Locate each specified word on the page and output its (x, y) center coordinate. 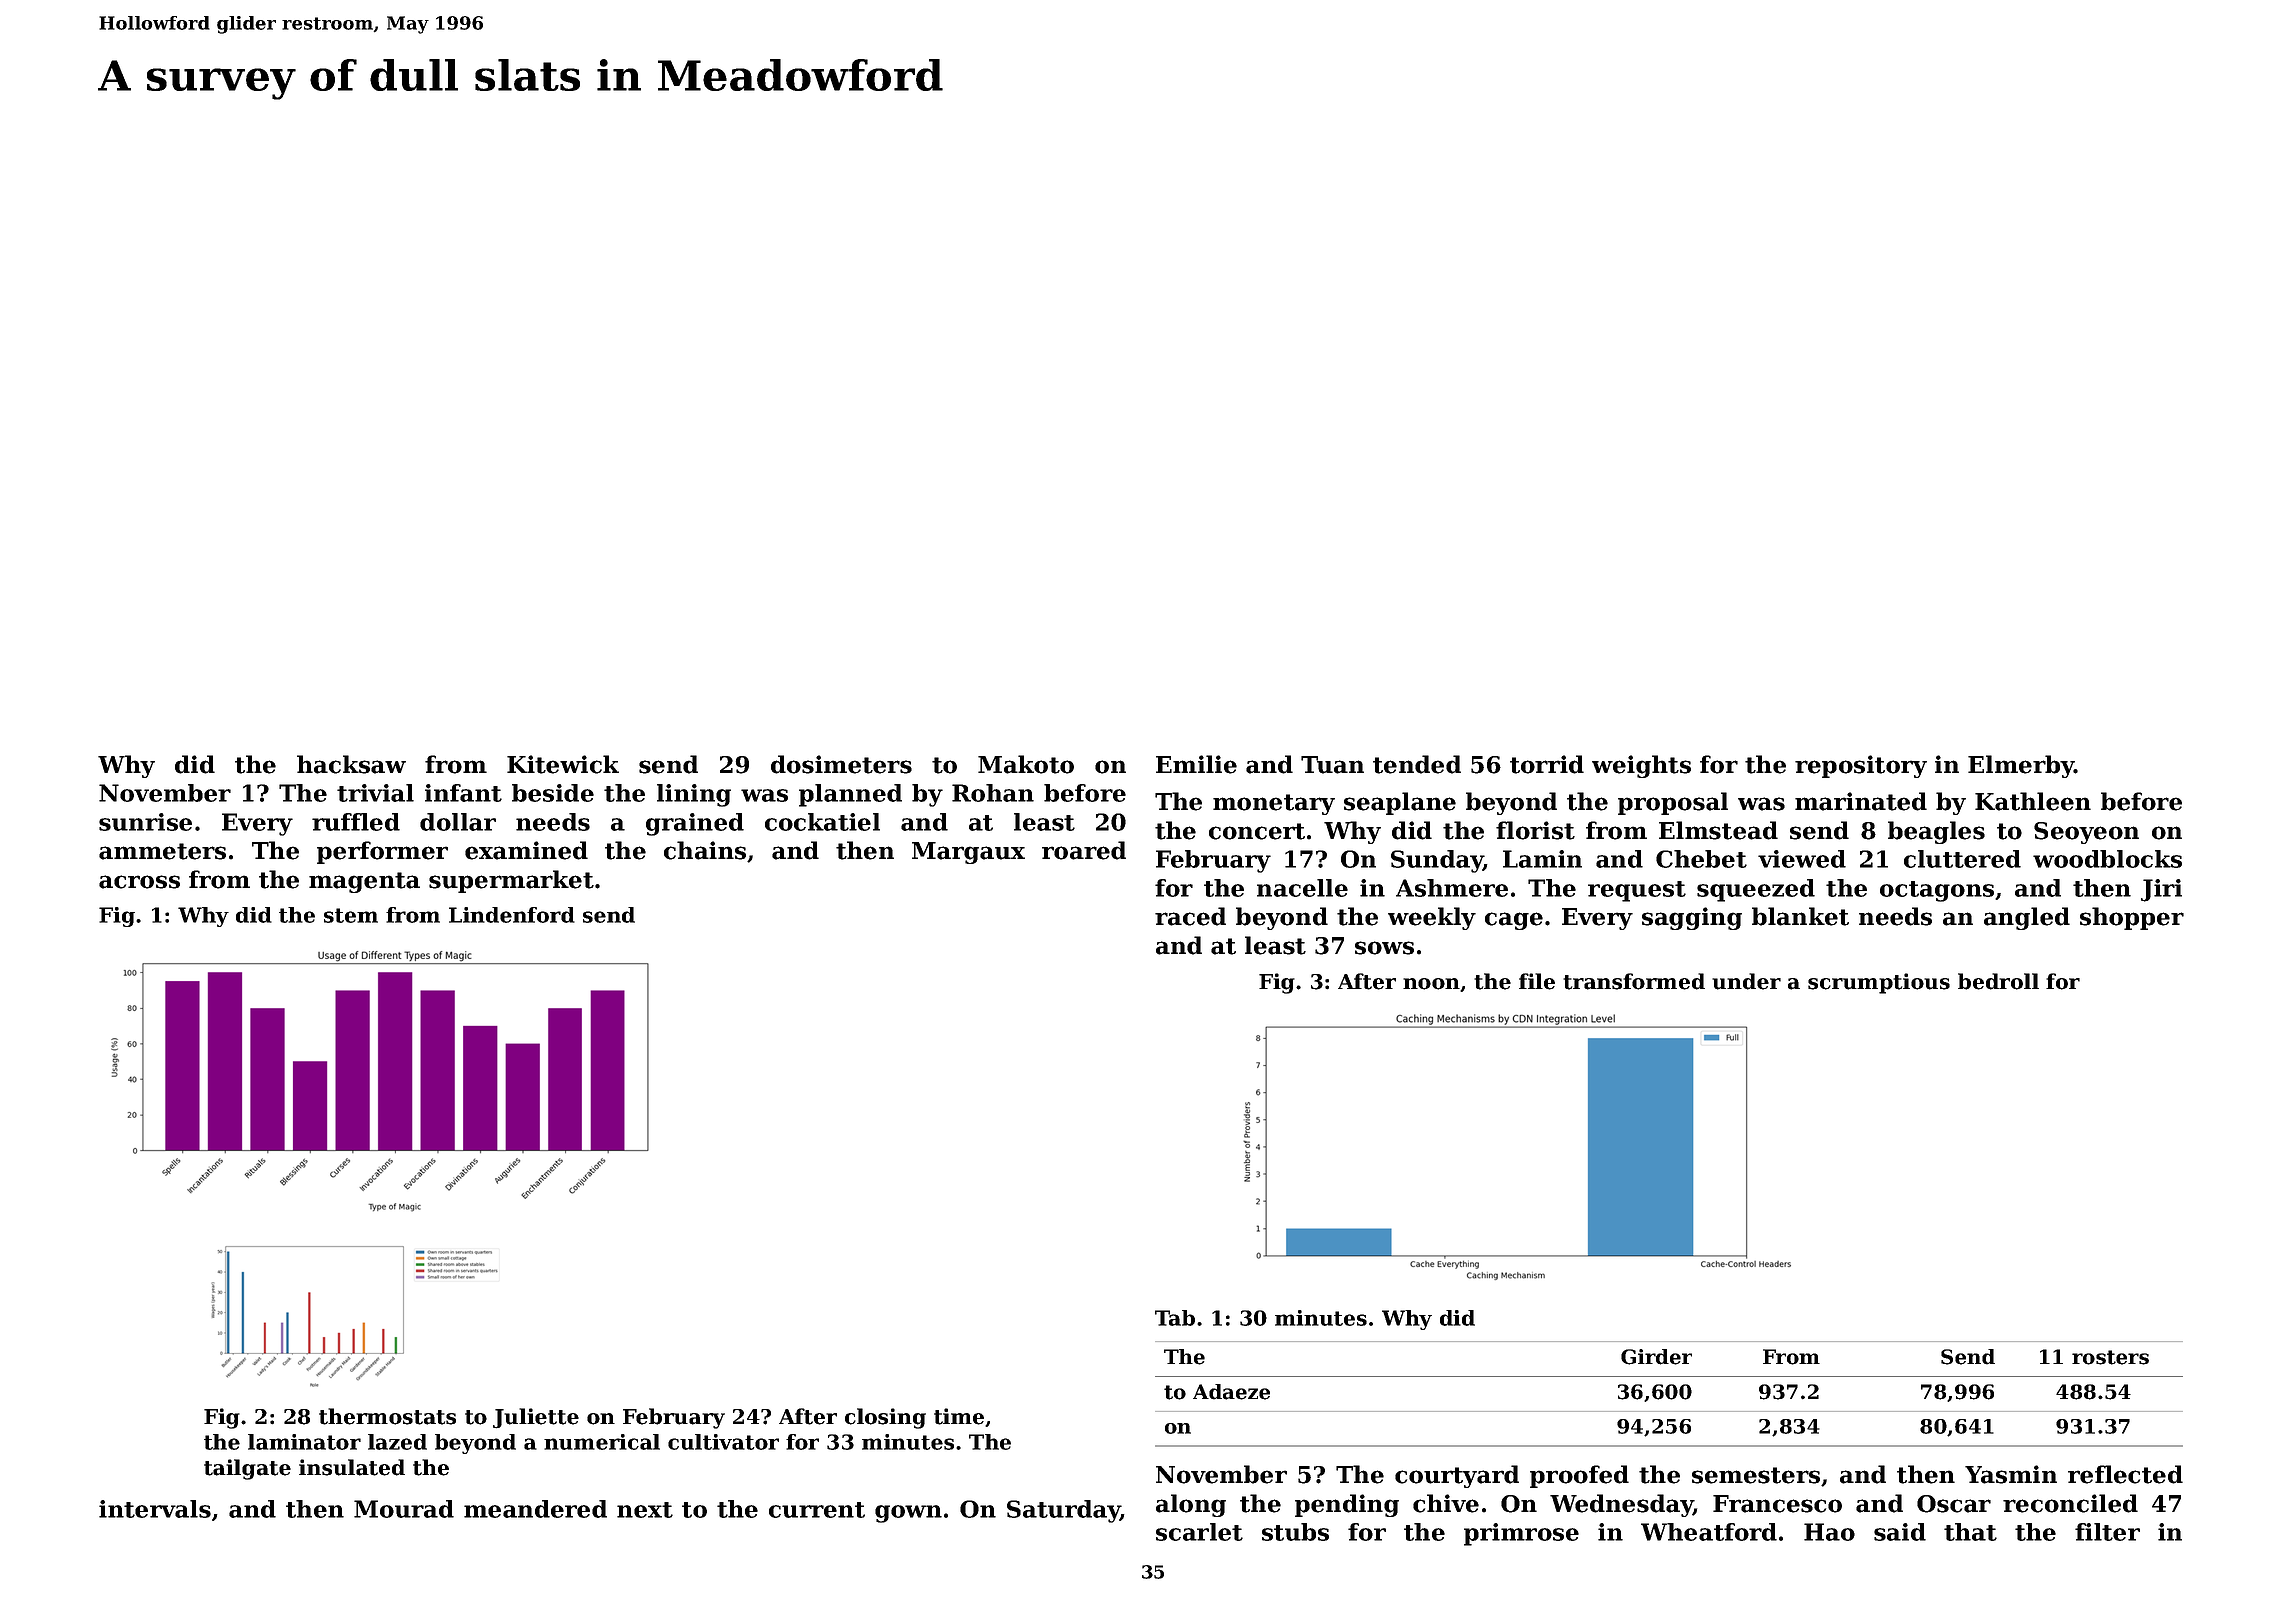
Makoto (1026, 764)
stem (351, 915)
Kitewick (563, 764)
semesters (1756, 1475)
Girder (1656, 1357)
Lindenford (512, 915)
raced (1190, 916)
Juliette (536, 1418)
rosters (2110, 1357)
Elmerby (2021, 766)
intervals (155, 1509)
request (1637, 891)
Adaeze (1231, 1392)
